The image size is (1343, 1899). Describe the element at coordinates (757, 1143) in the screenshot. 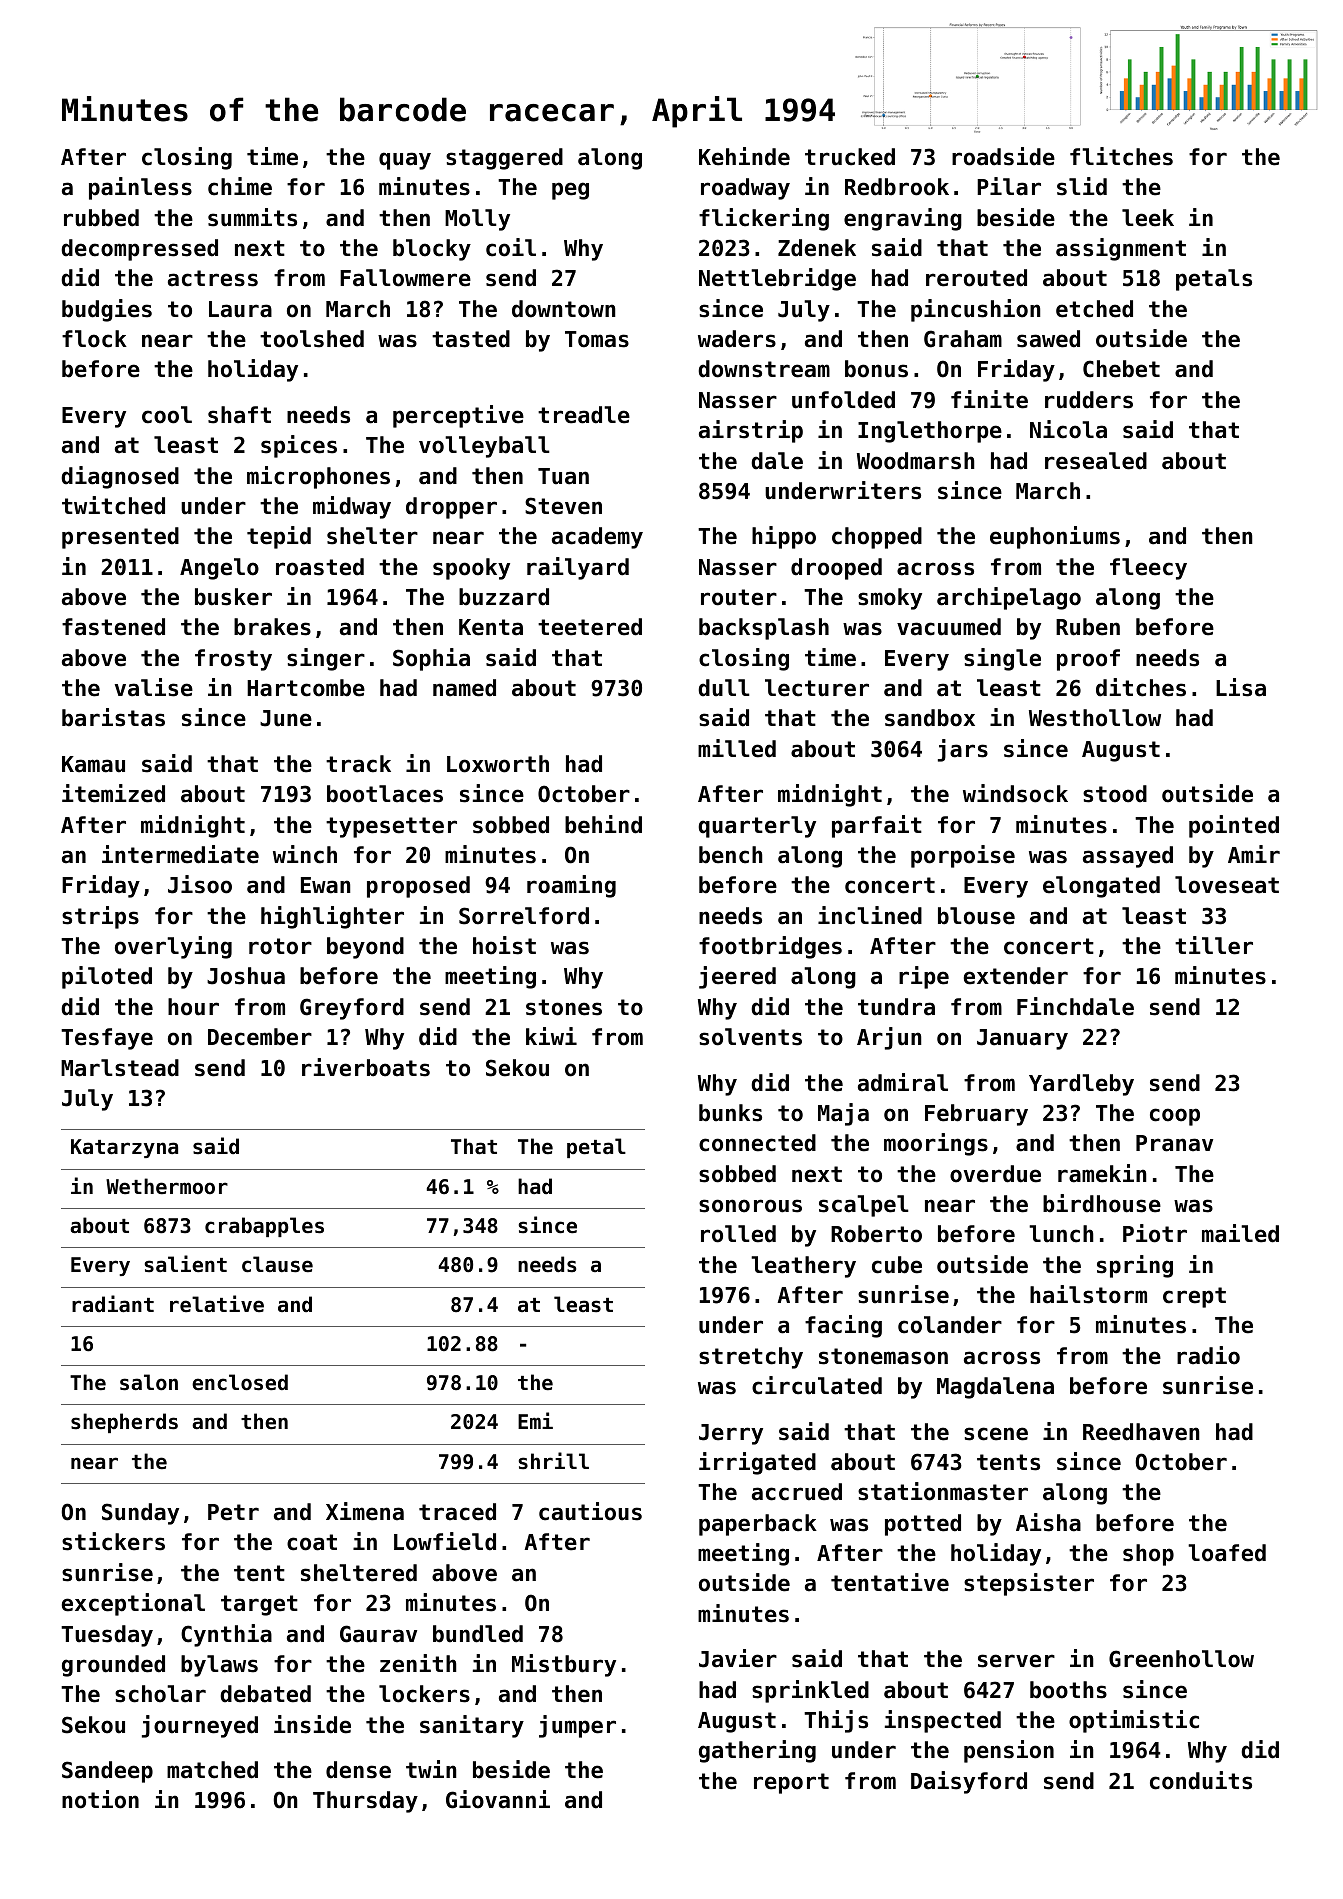

I see `connected` at that location.
